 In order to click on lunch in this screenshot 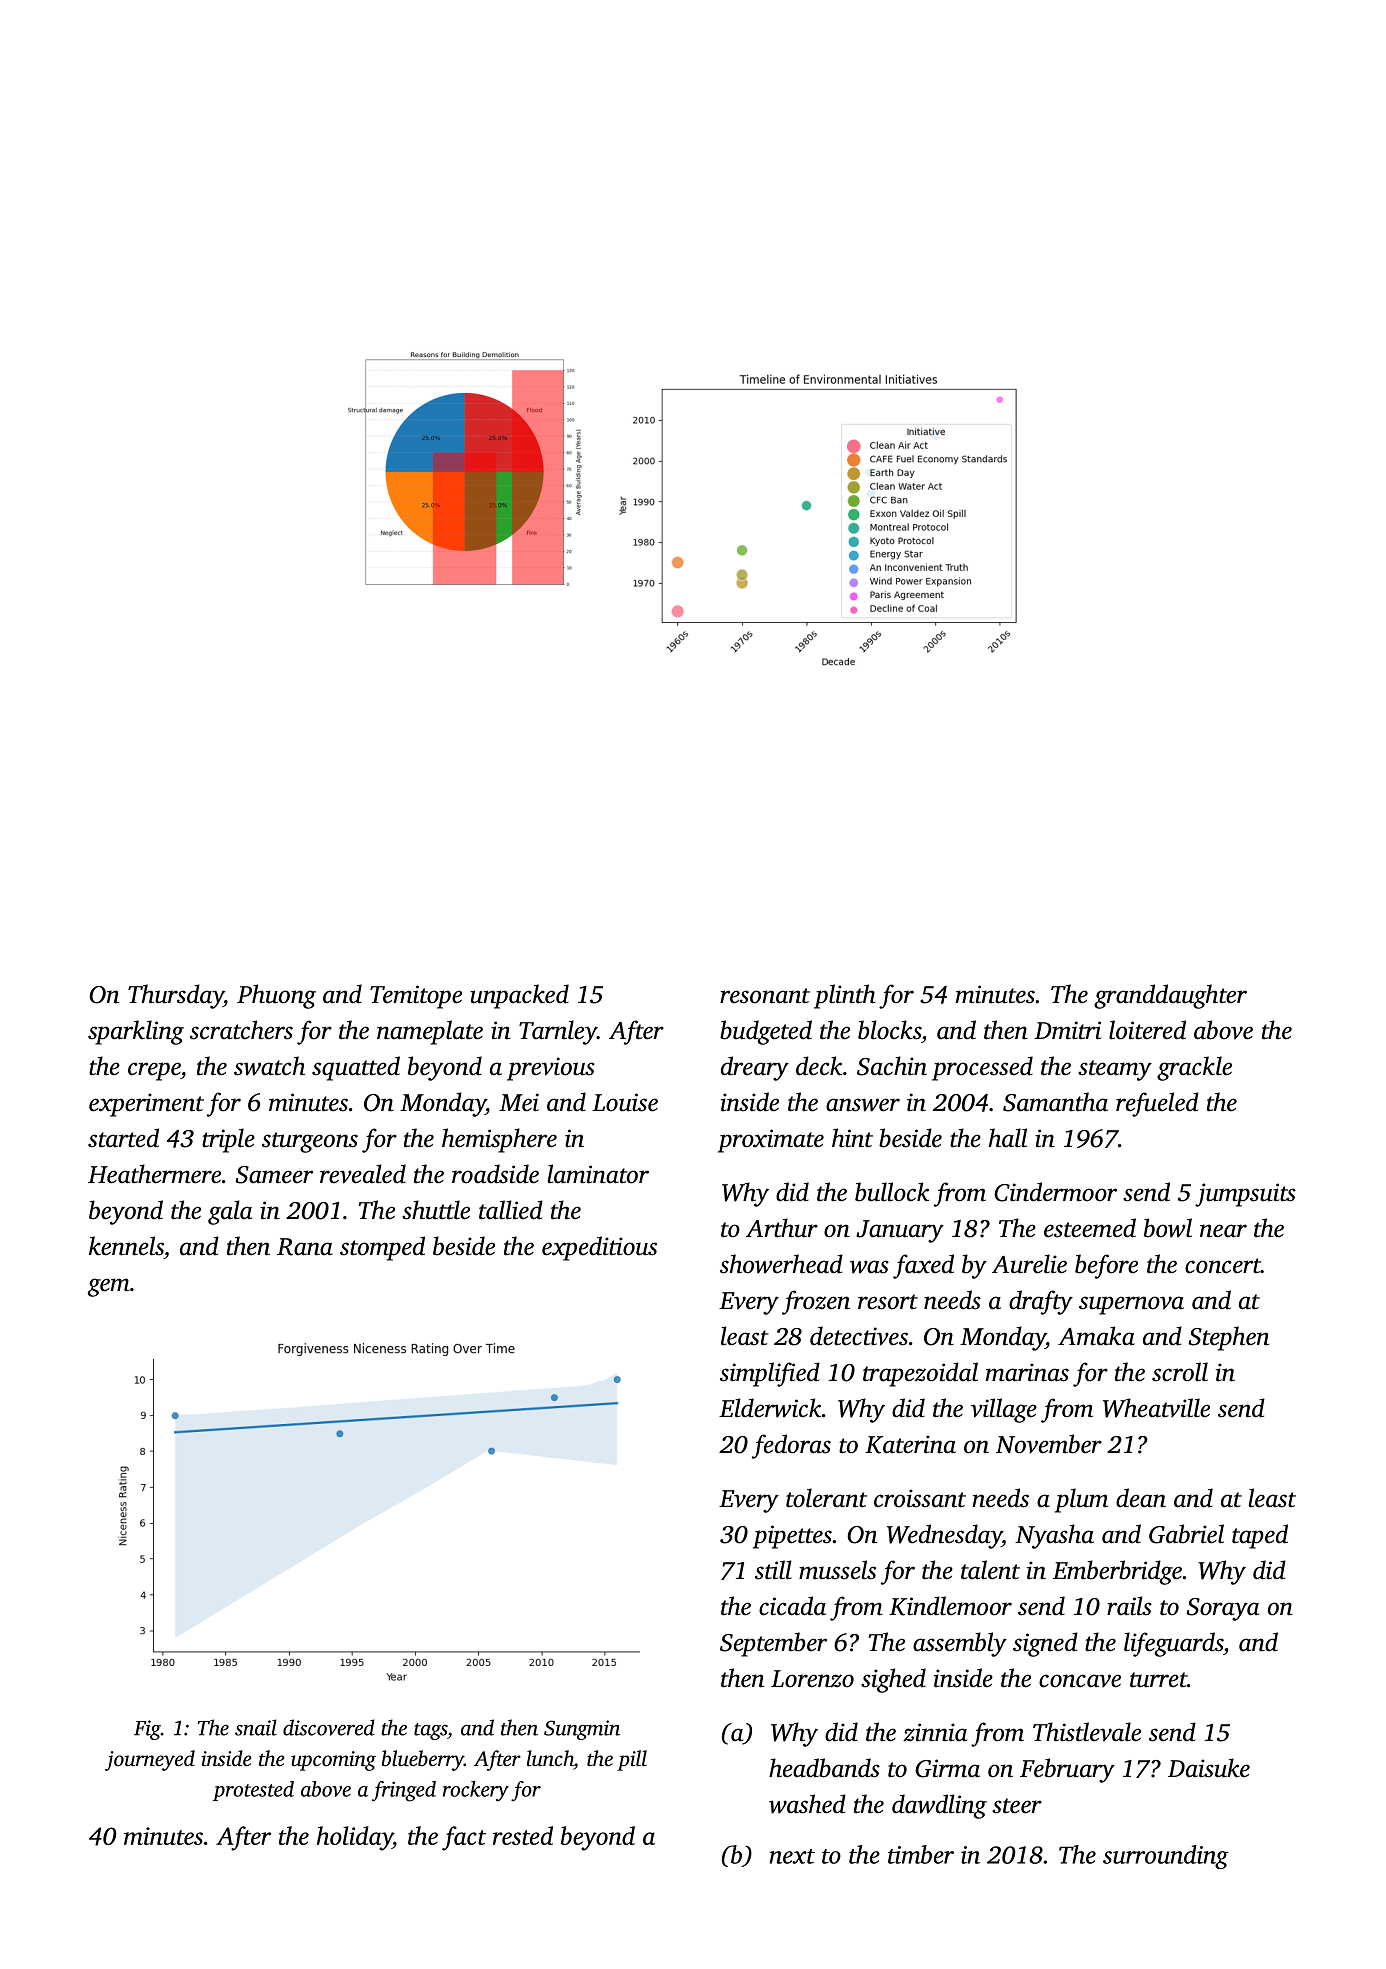, I will do `click(550, 1758)`.
